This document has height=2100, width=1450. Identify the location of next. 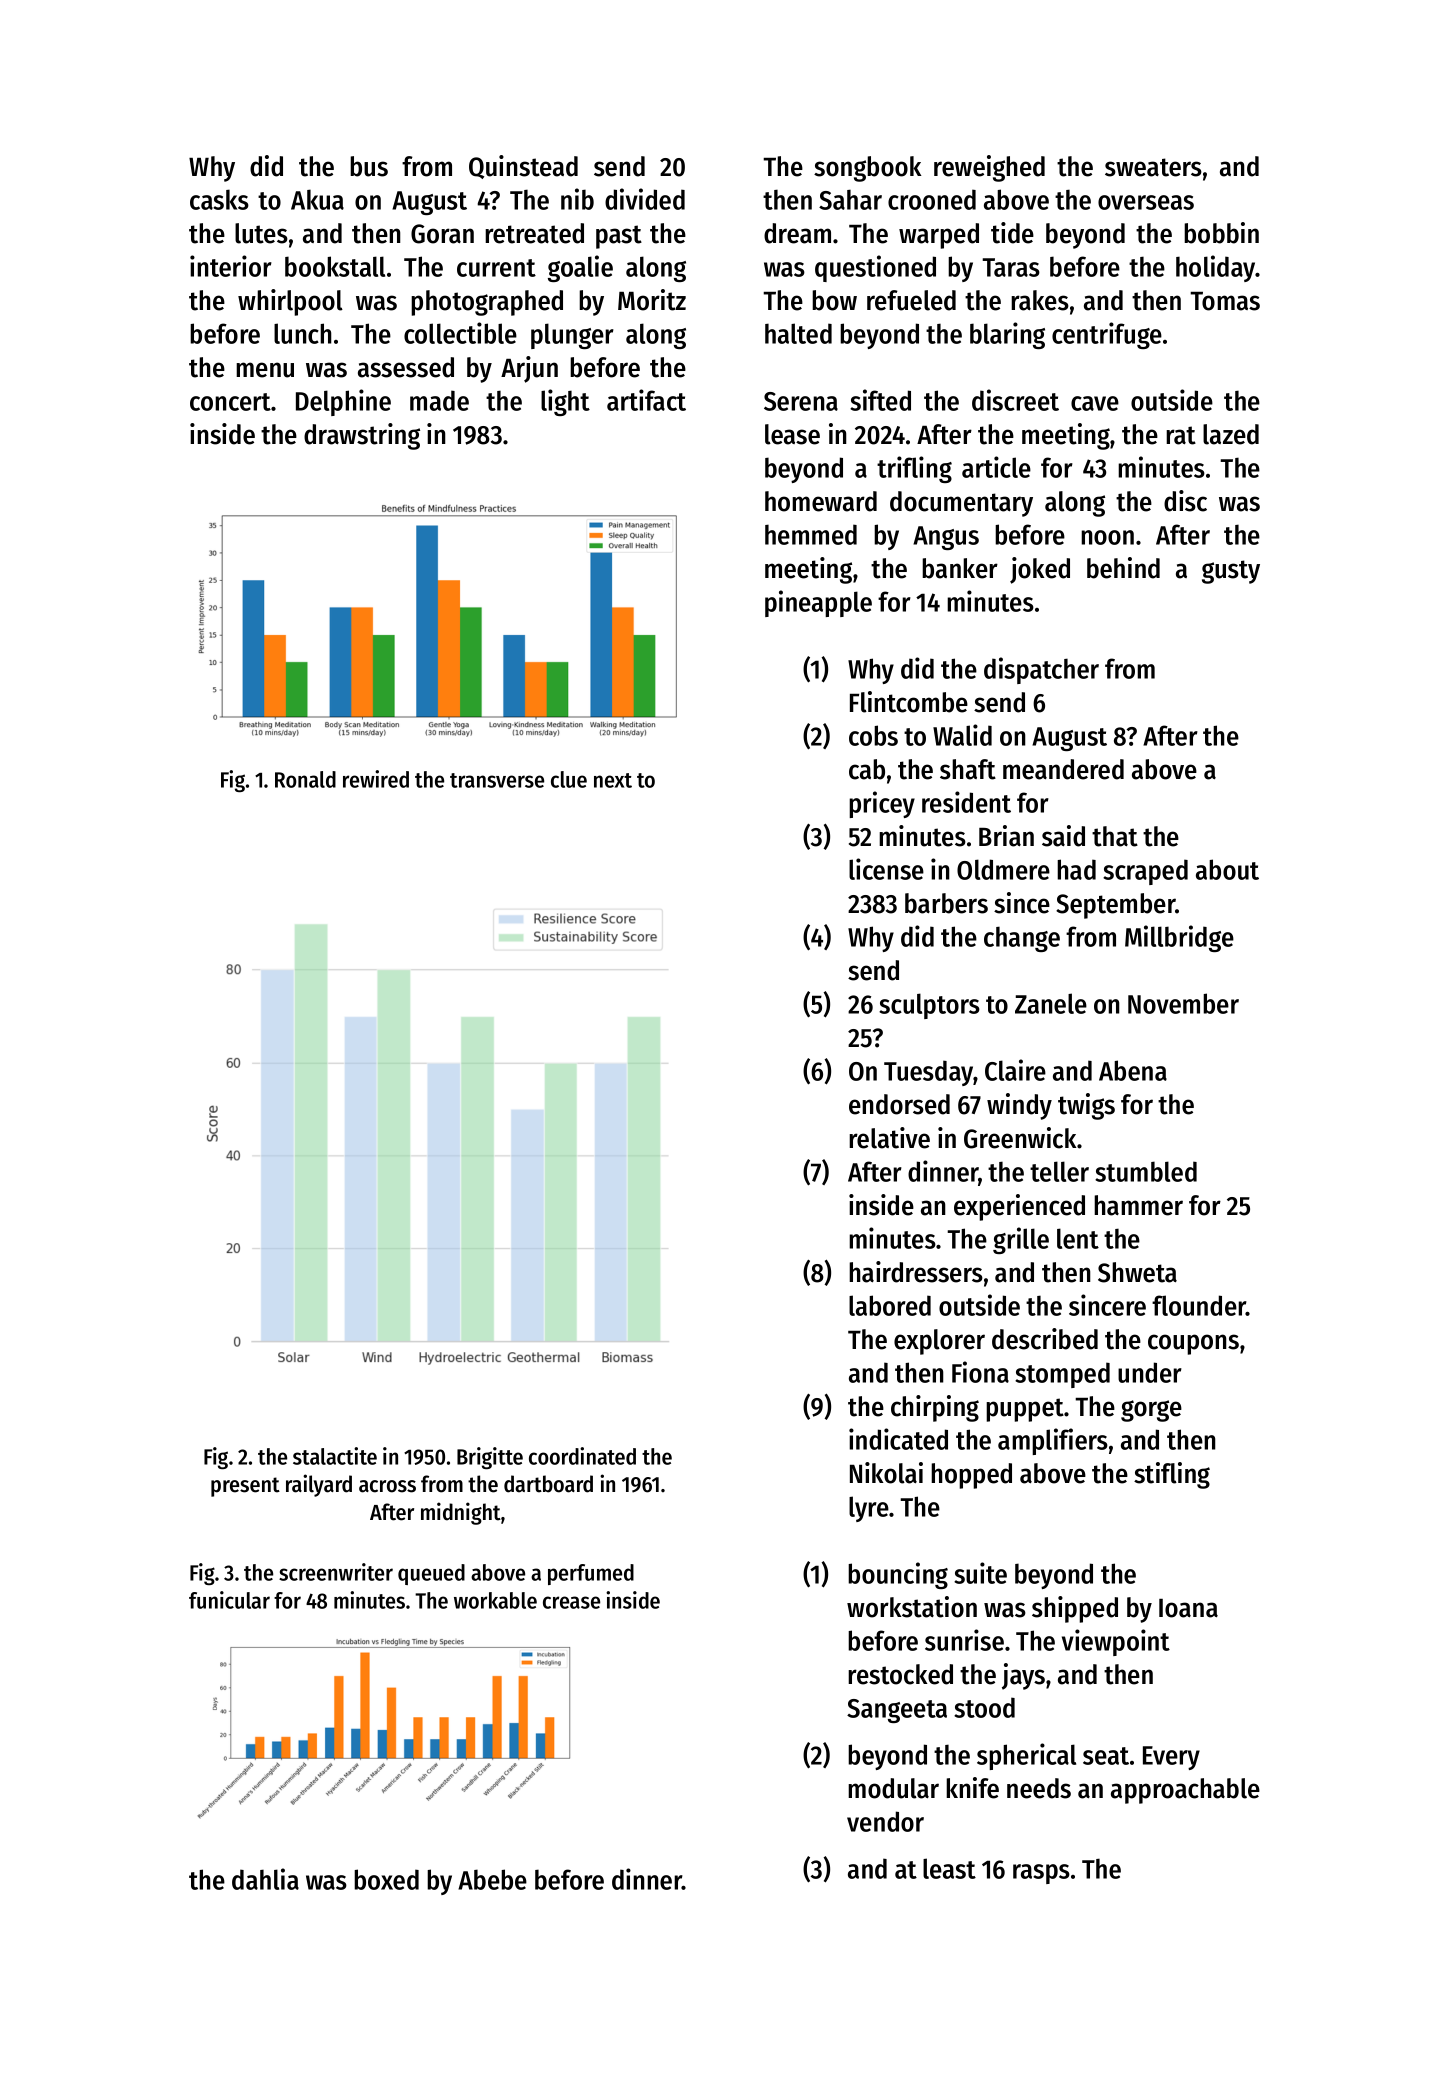
(613, 780).
